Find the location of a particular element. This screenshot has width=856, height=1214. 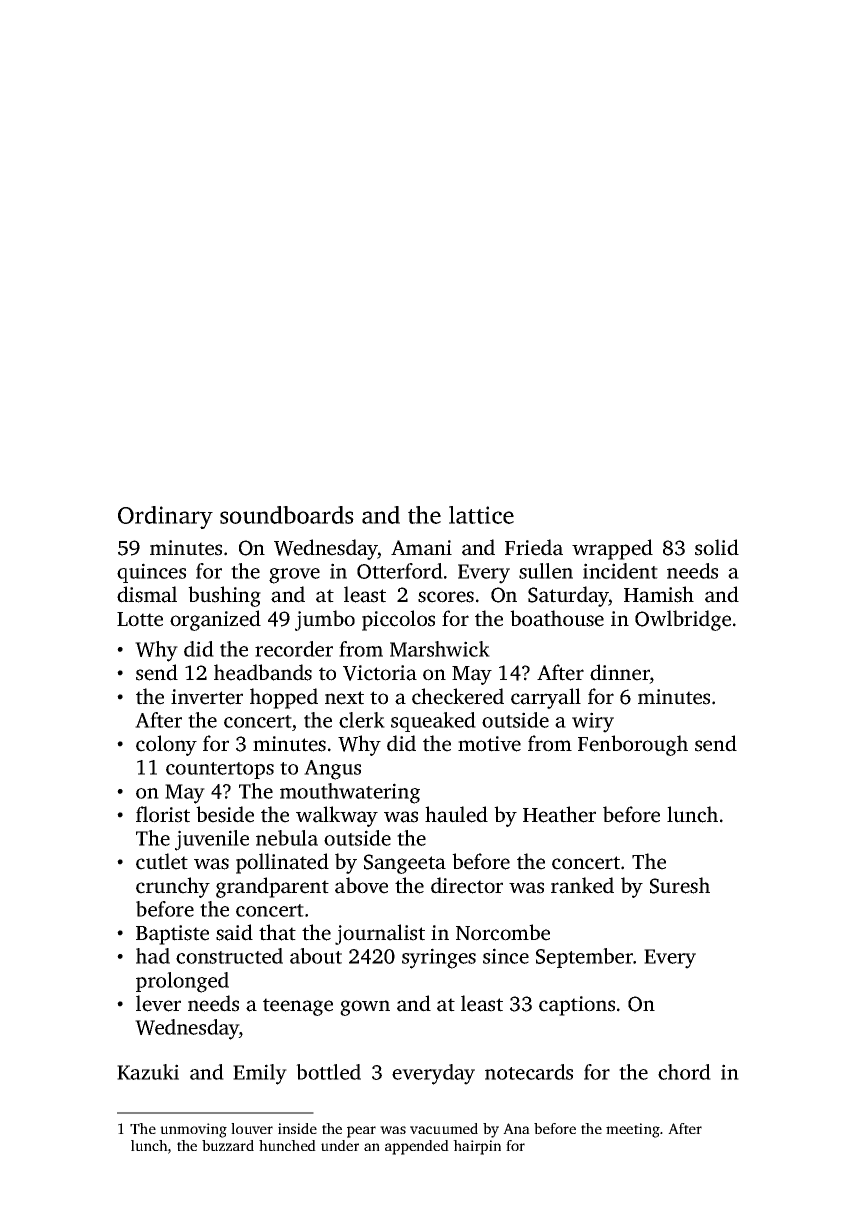

gown is located at coordinates (365, 1008).
